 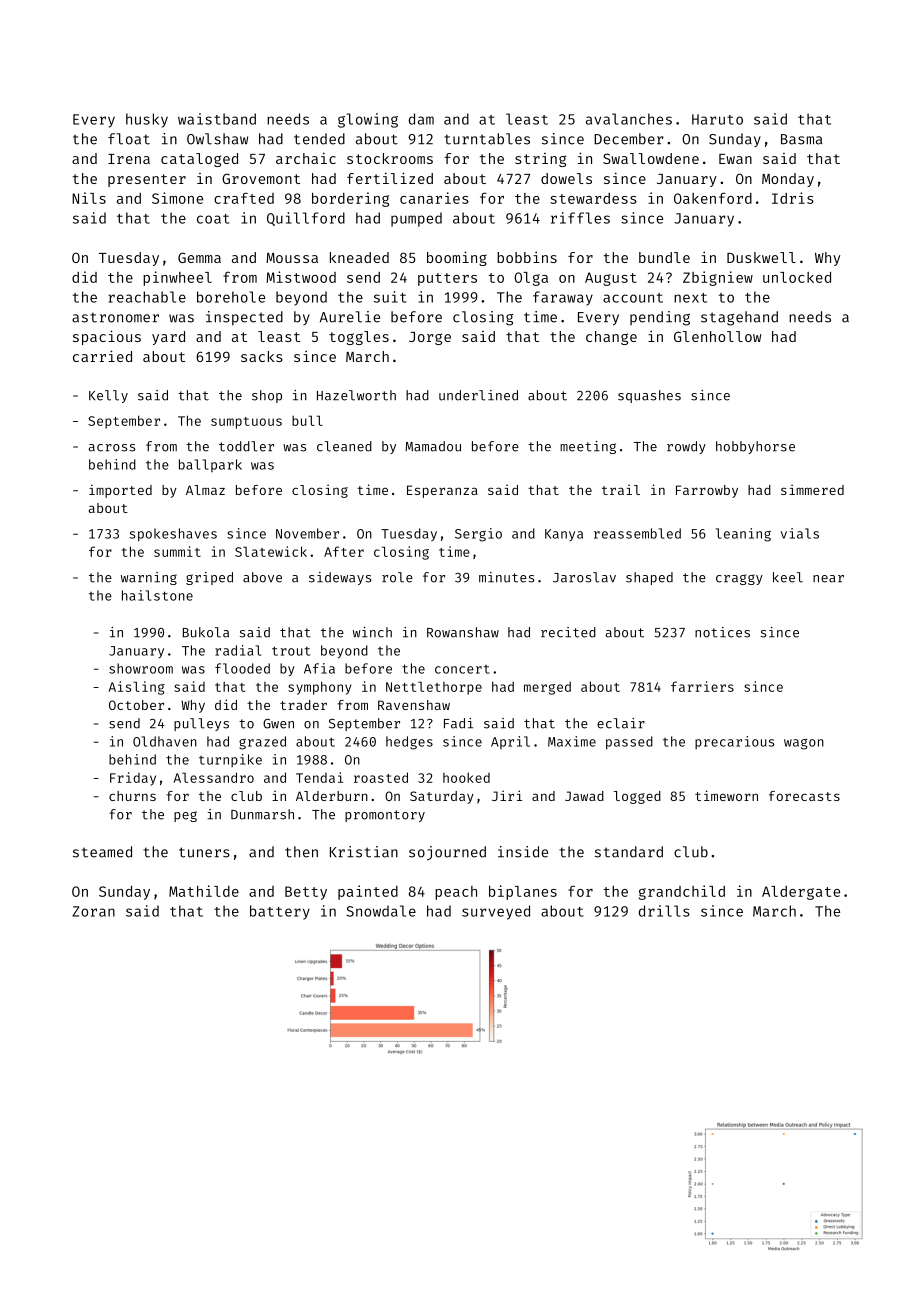 I want to click on float, so click(x=129, y=139).
